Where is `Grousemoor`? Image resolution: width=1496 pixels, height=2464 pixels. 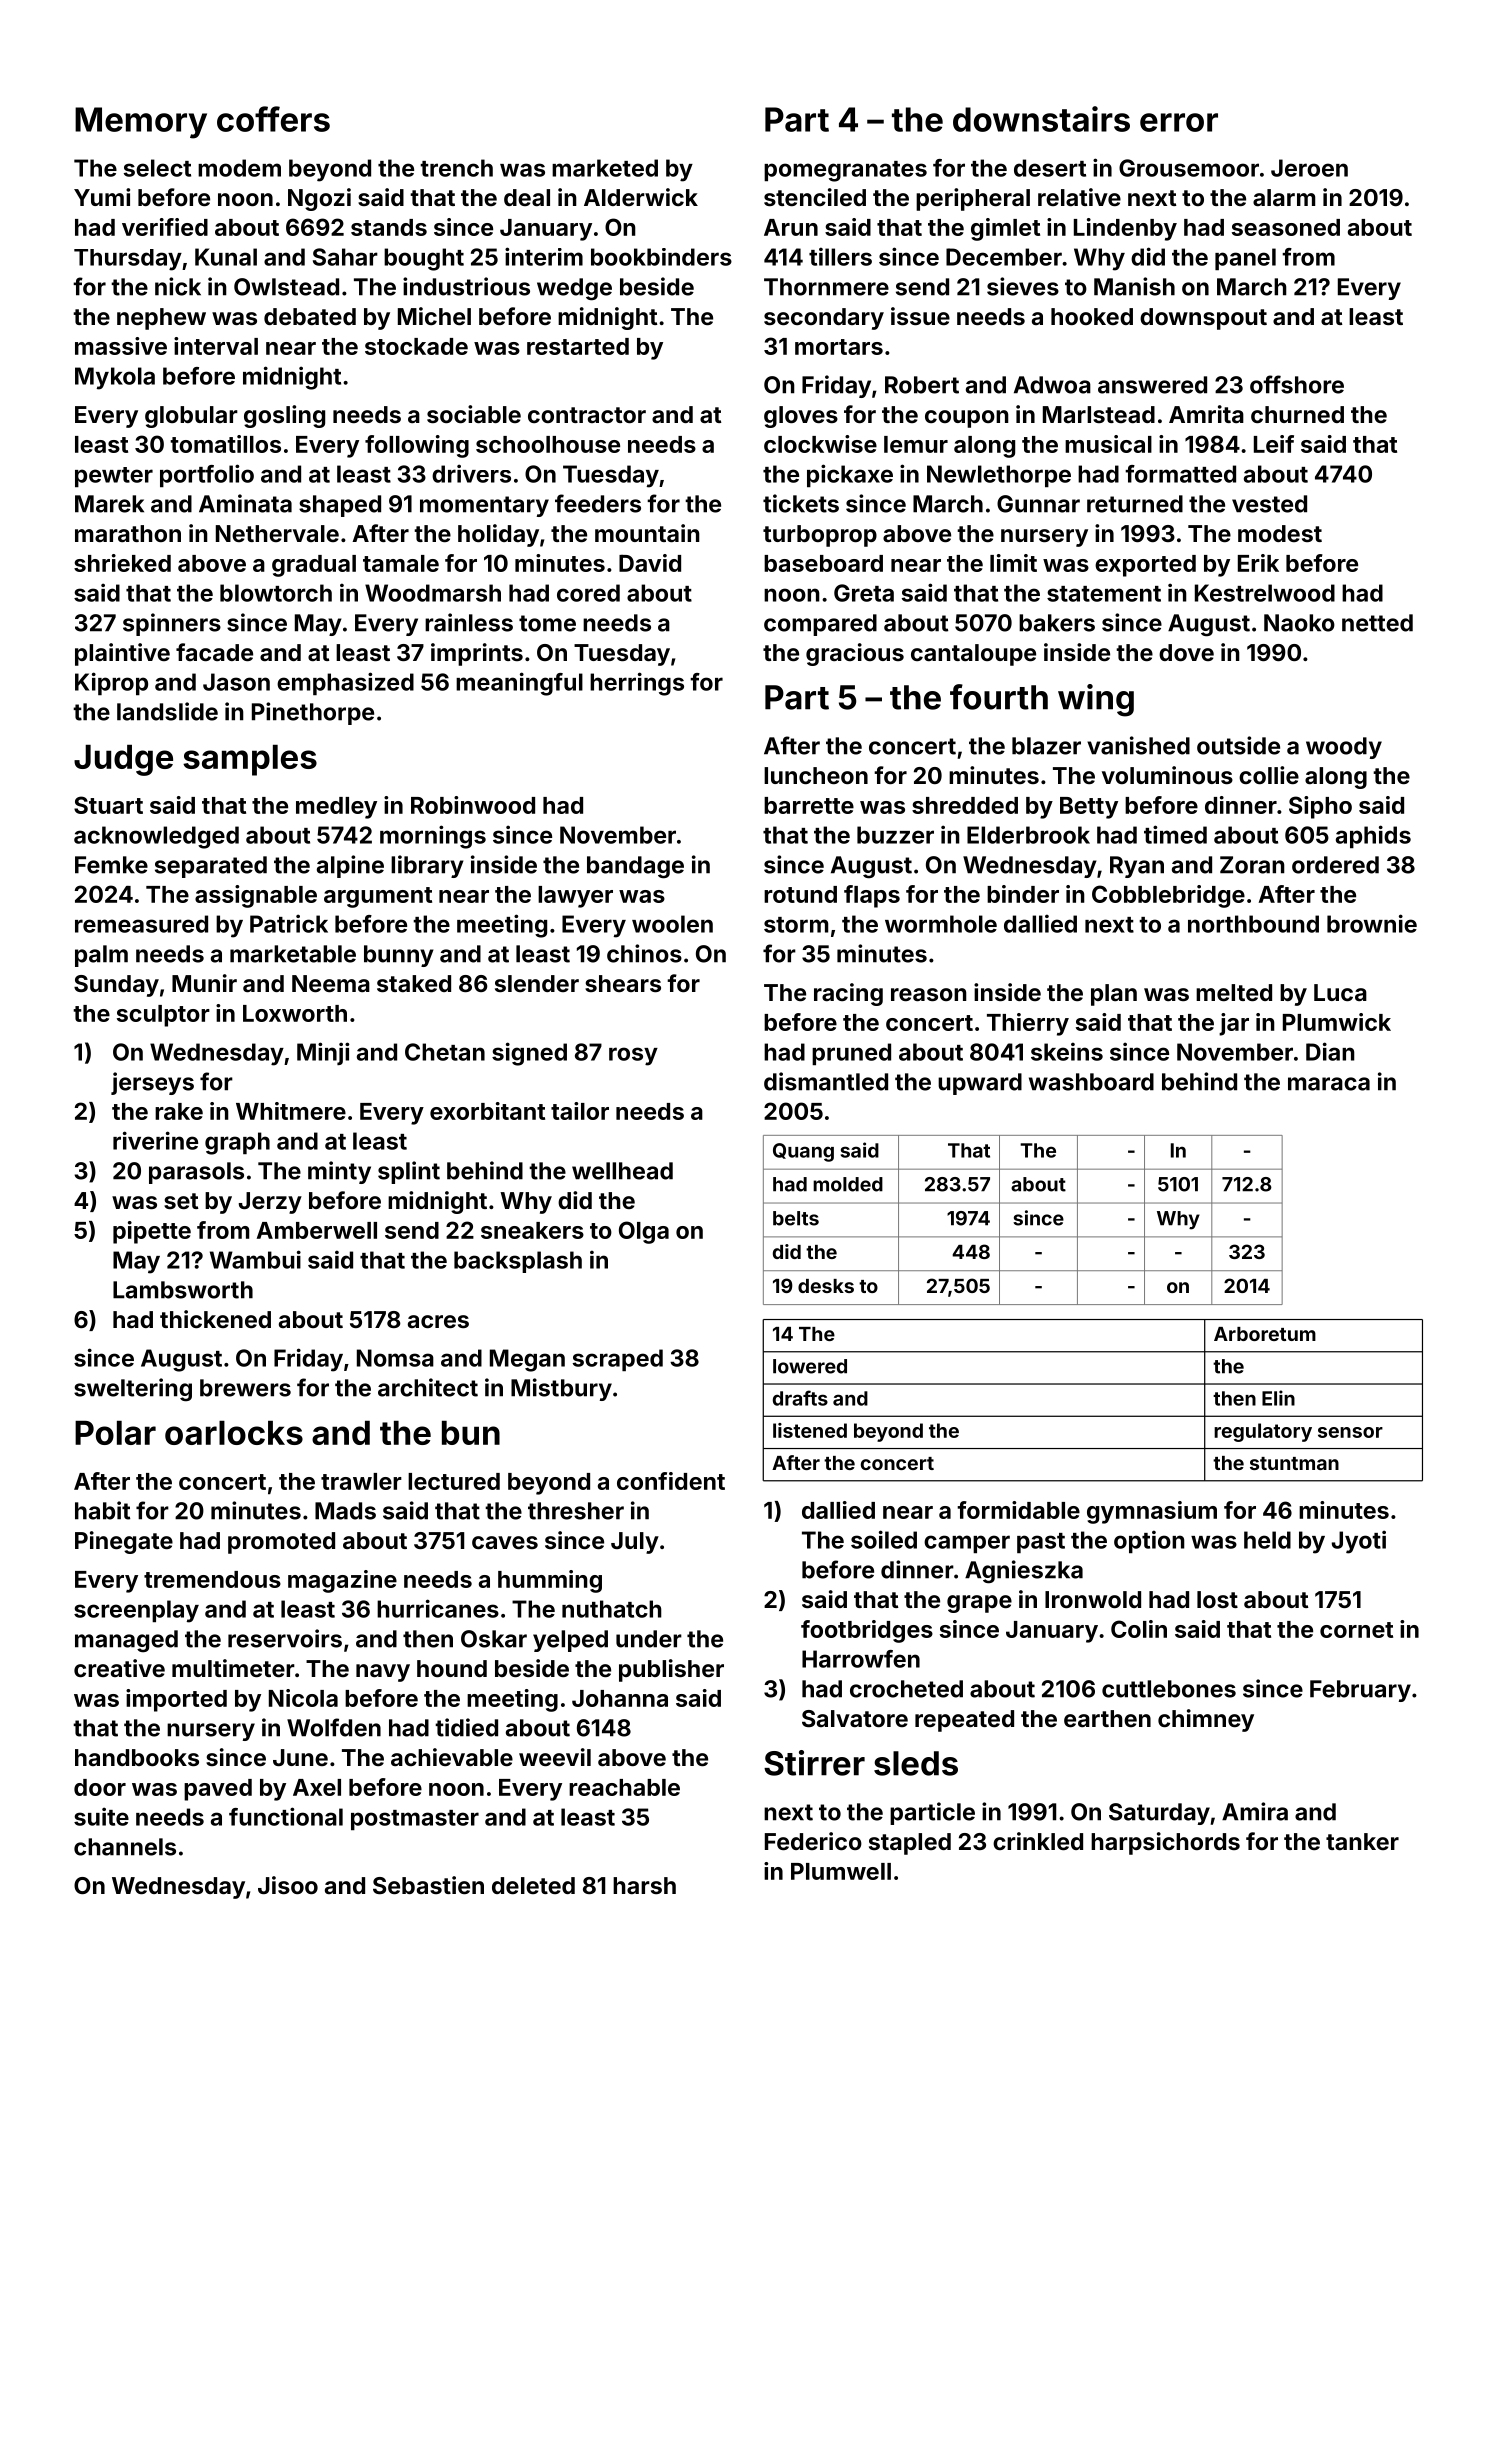
Grousemoor is located at coordinates (1189, 168).
